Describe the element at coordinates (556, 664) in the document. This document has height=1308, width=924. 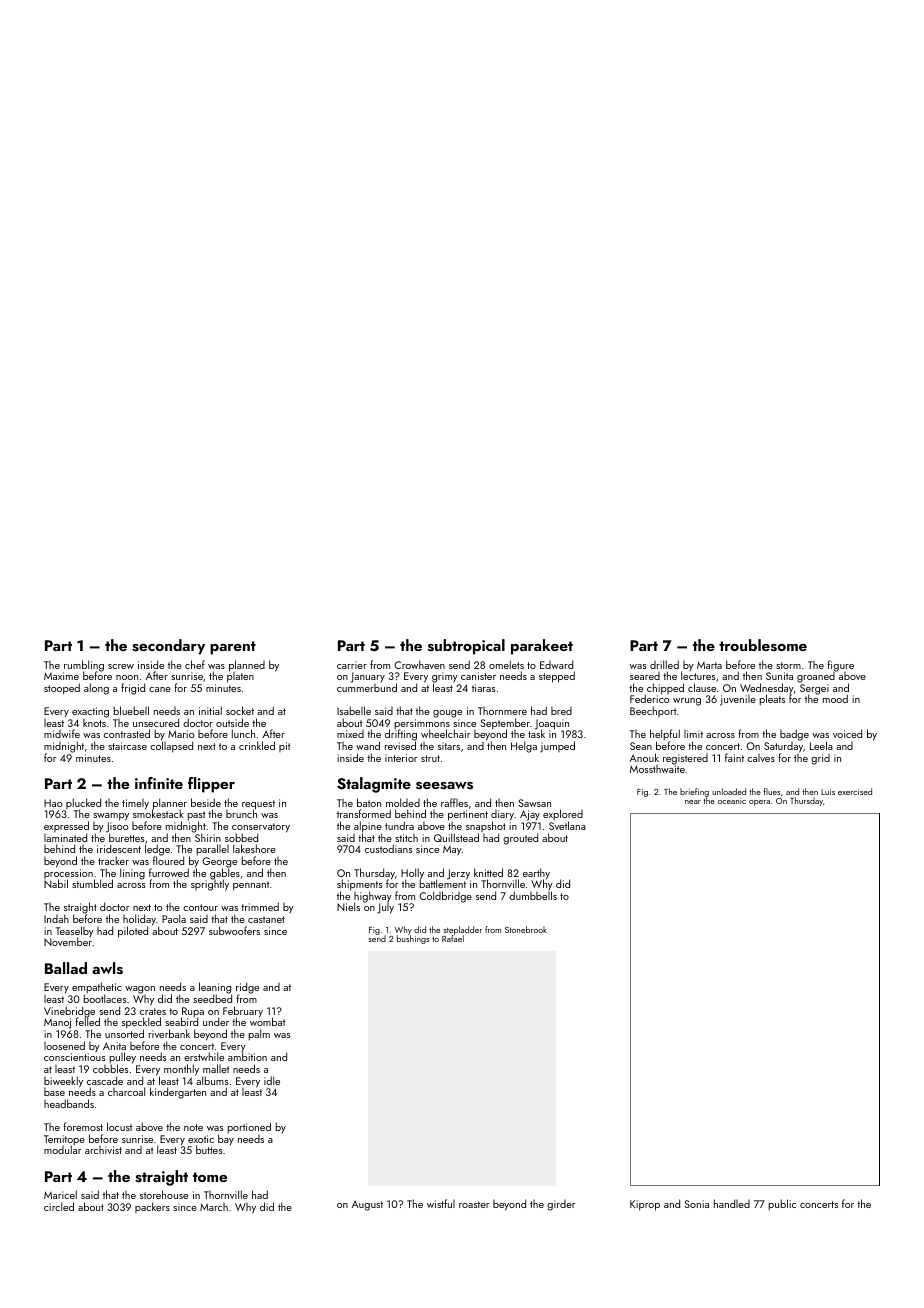
I see `Edward` at that location.
